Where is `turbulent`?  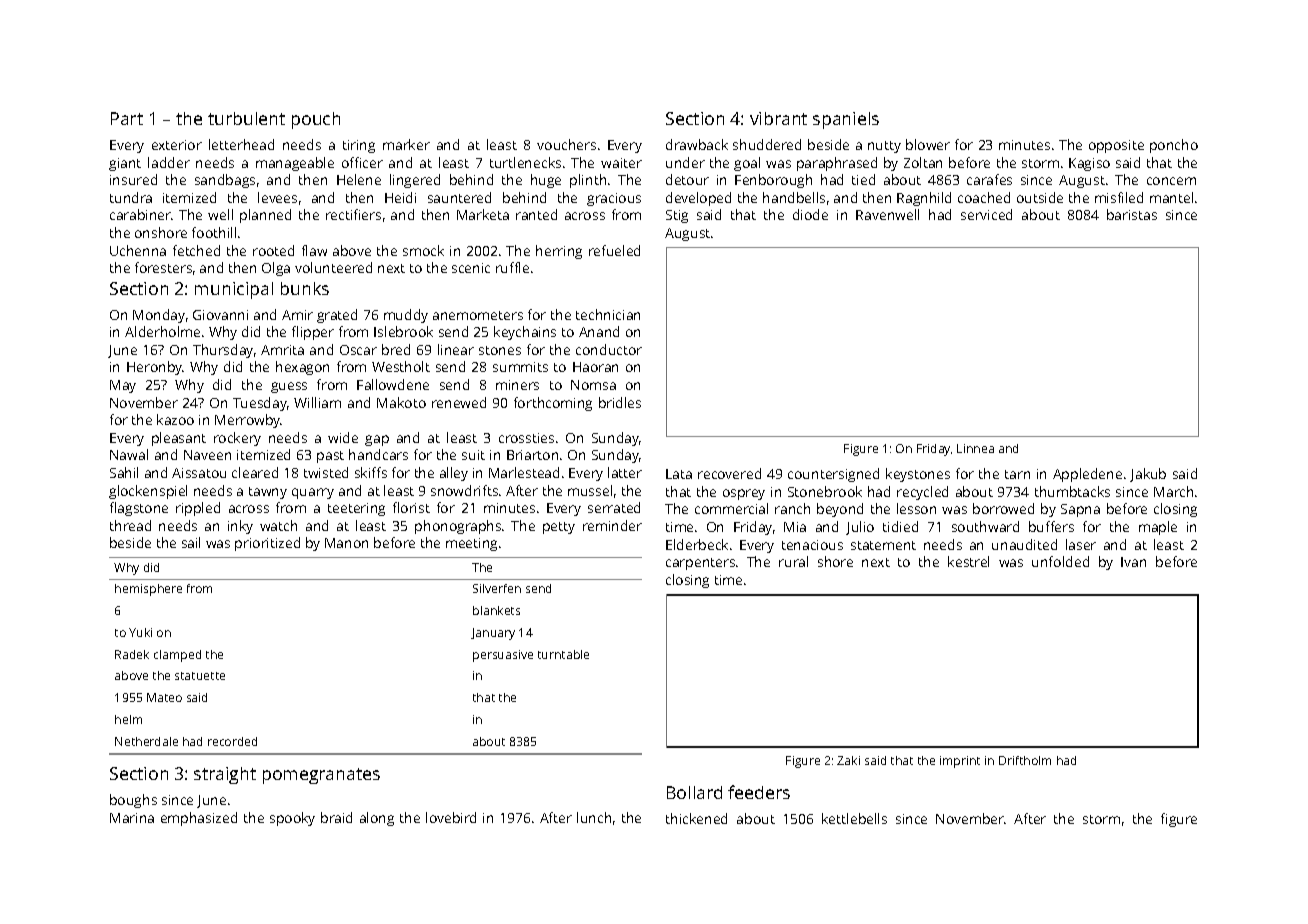
turbulent is located at coordinates (246, 118).
